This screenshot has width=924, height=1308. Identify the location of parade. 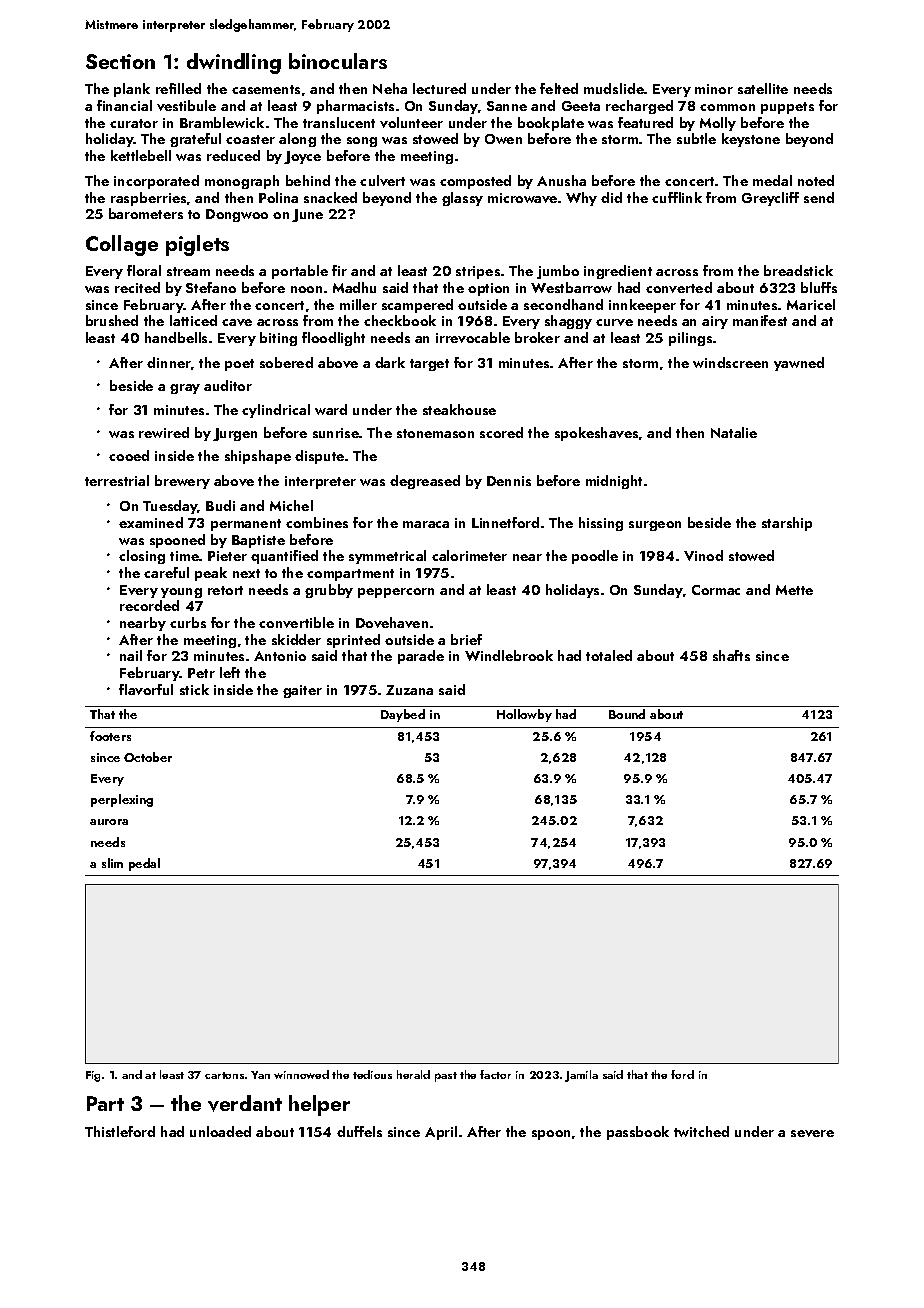
(421, 657).
